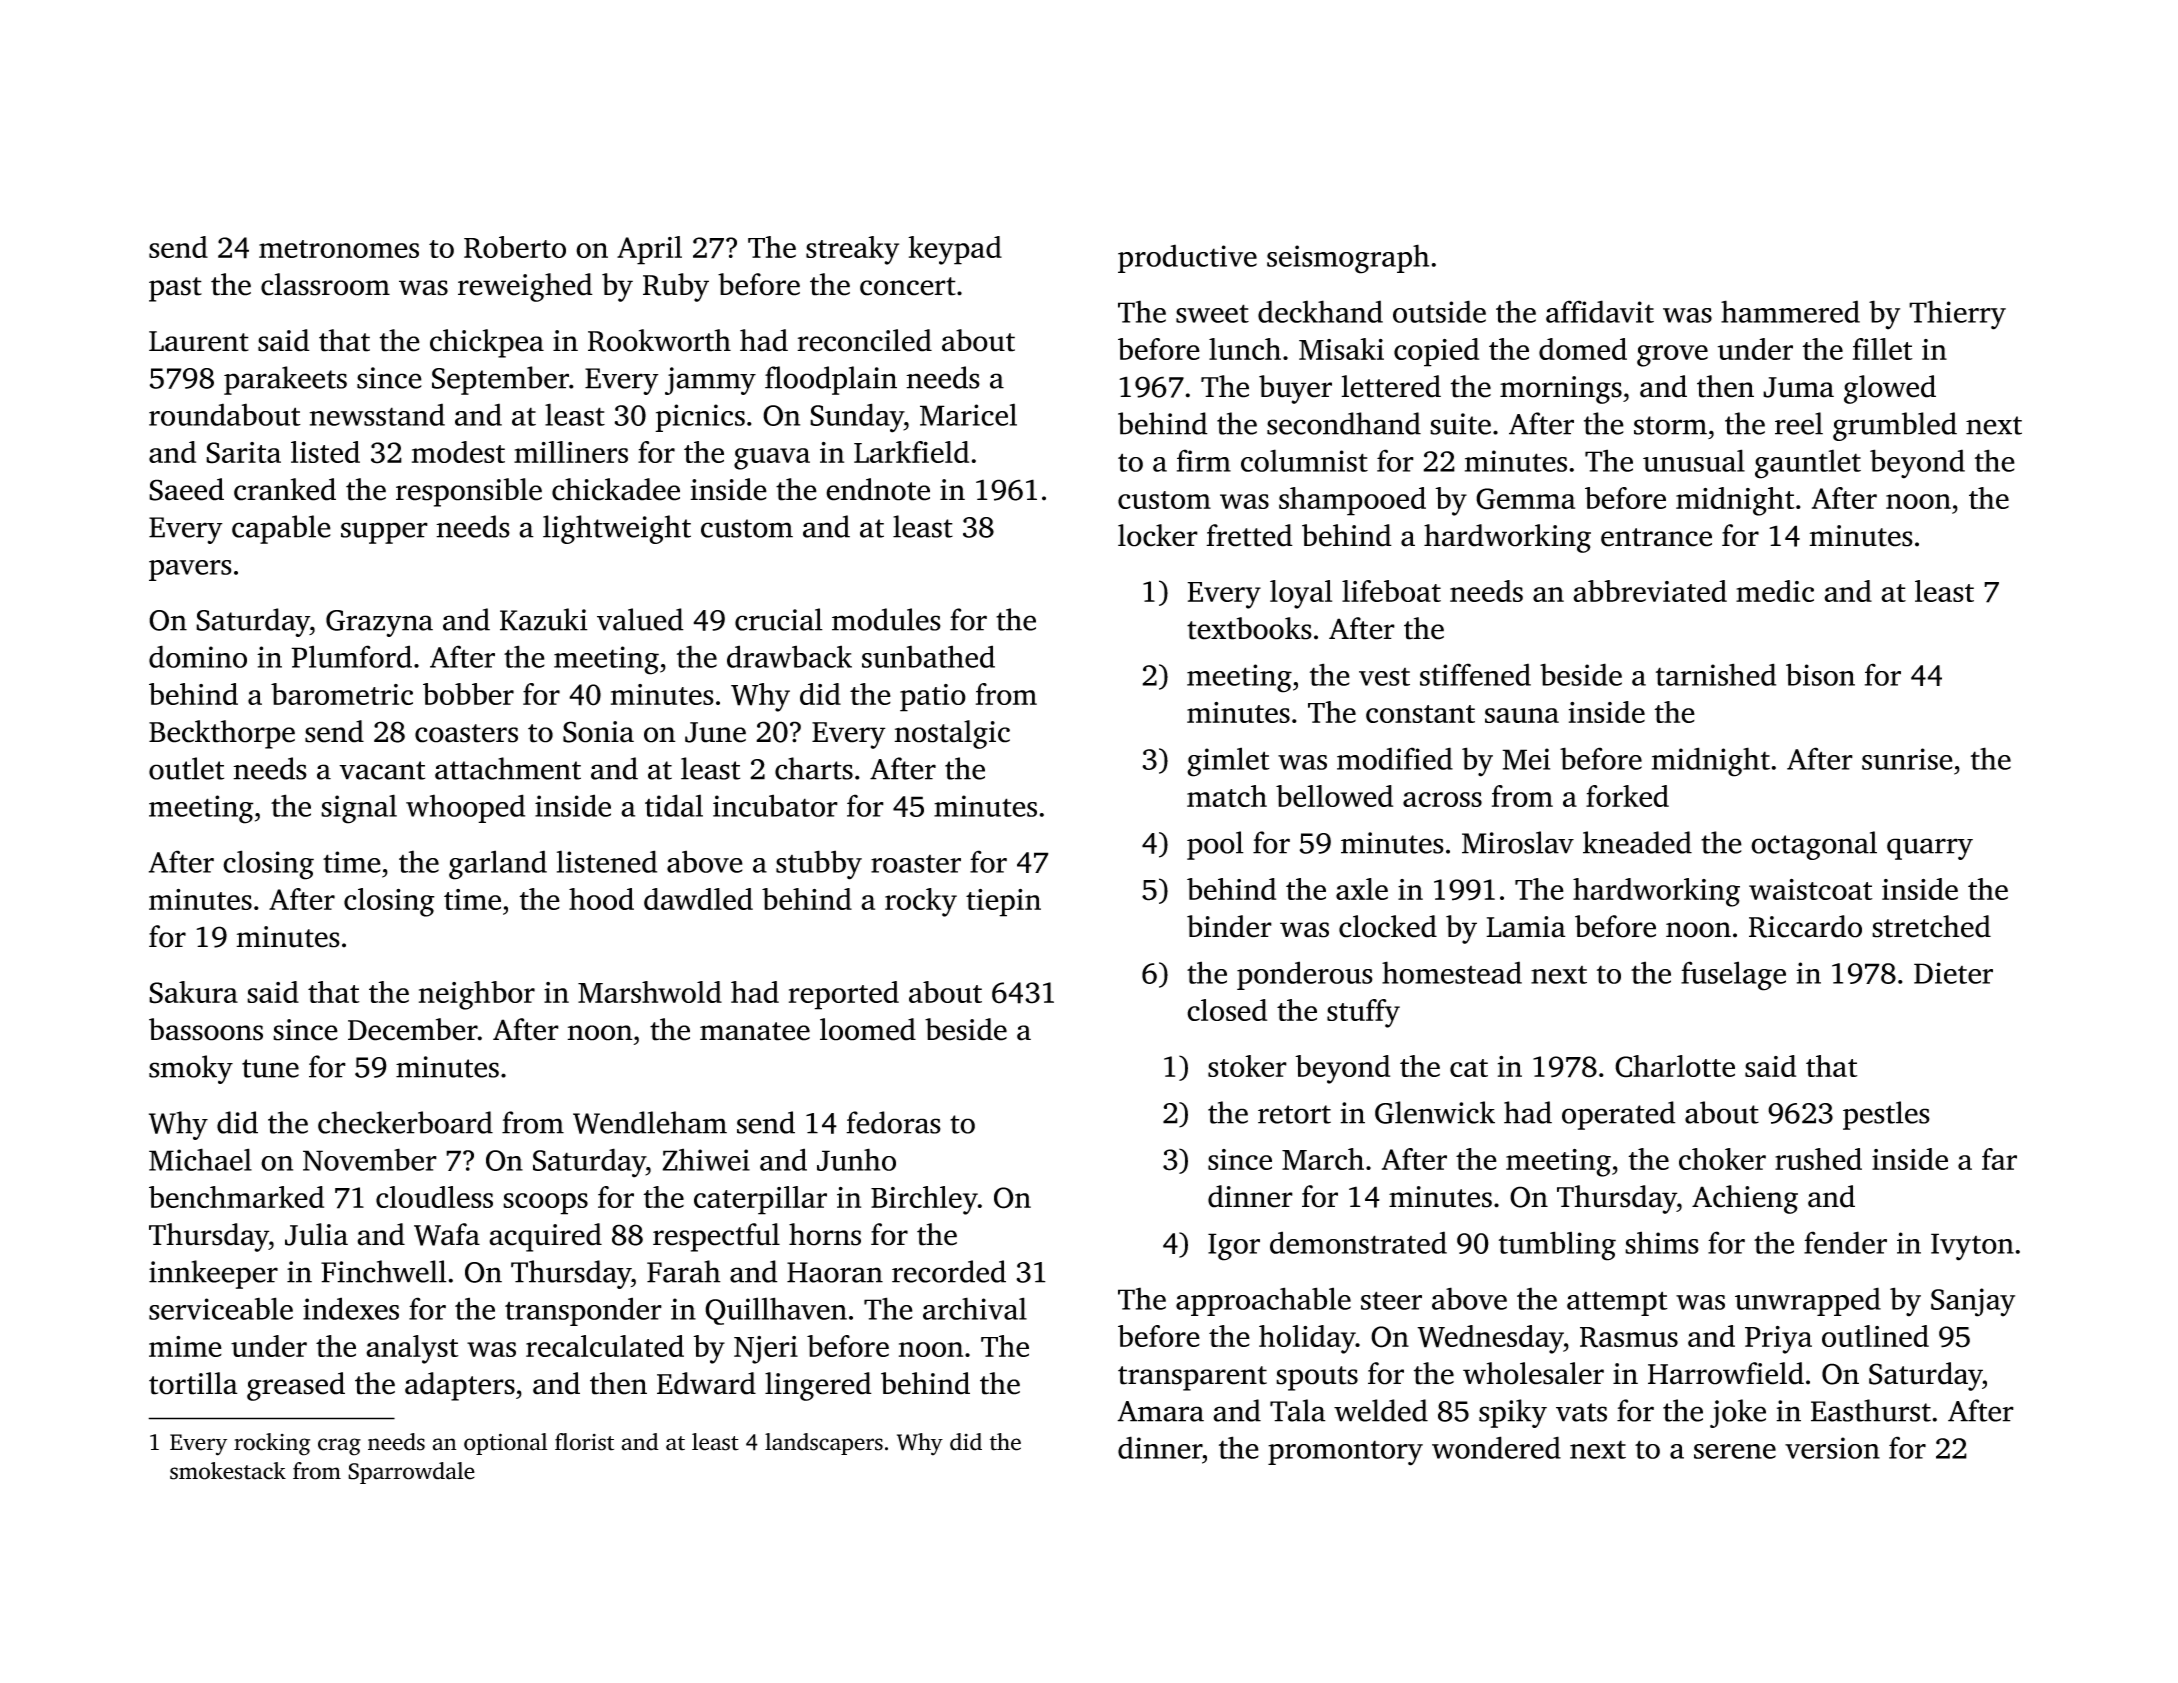 The image size is (2178, 1683). What do you see at coordinates (1907, 759) in the document?
I see `sunrise` at bounding box center [1907, 759].
